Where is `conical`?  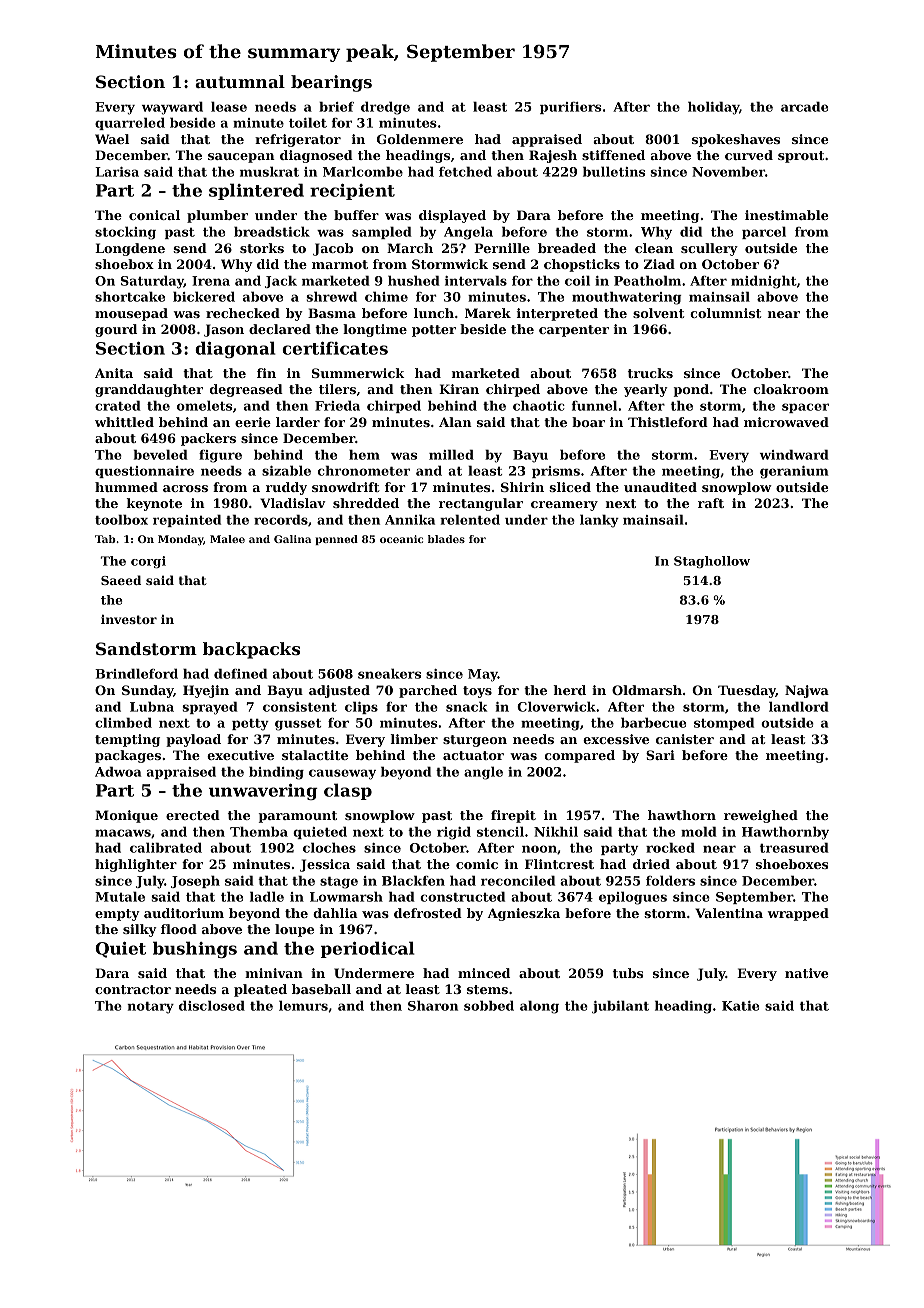
conical is located at coordinates (154, 215).
